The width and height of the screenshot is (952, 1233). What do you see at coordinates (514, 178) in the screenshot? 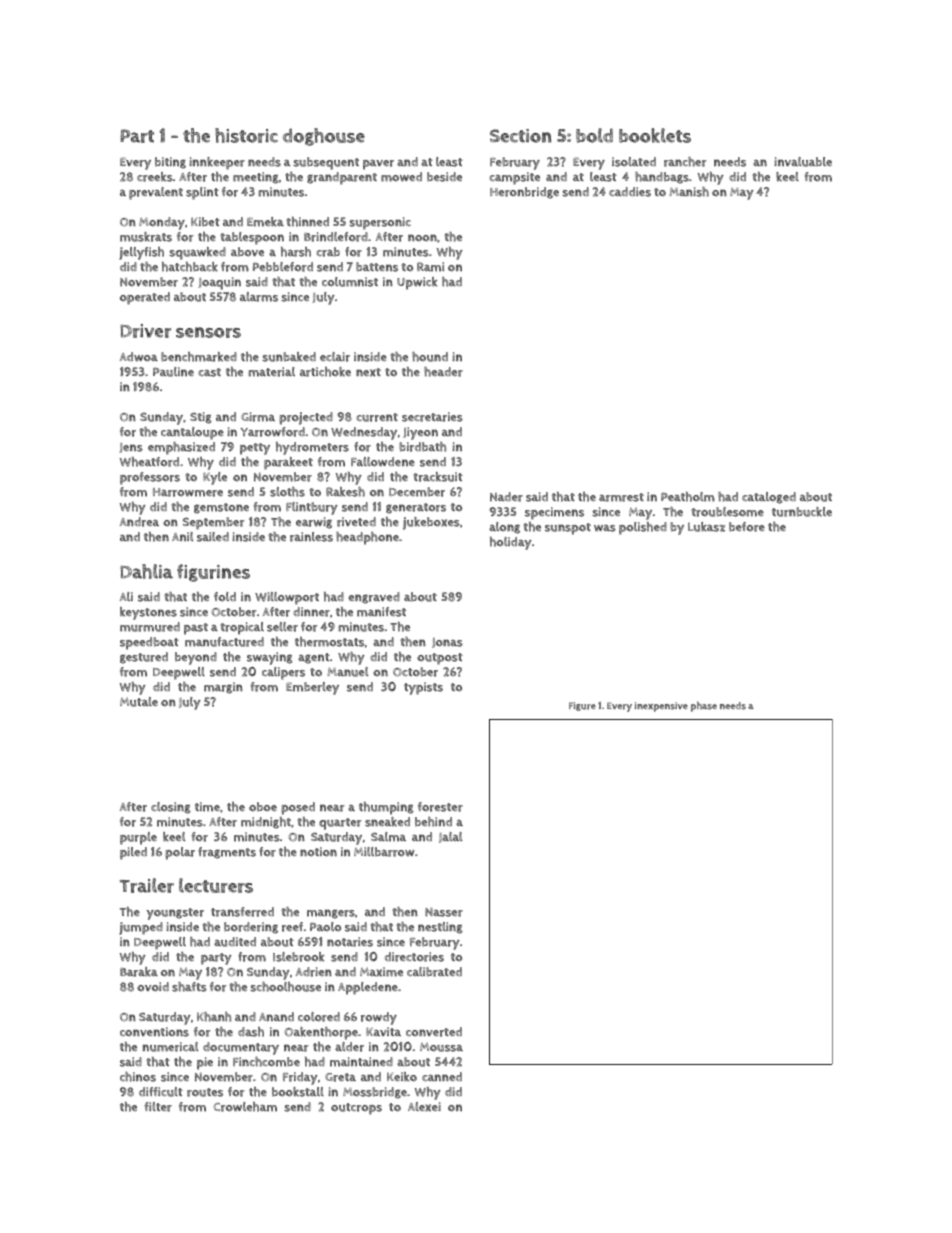
I see `campsite` at bounding box center [514, 178].
